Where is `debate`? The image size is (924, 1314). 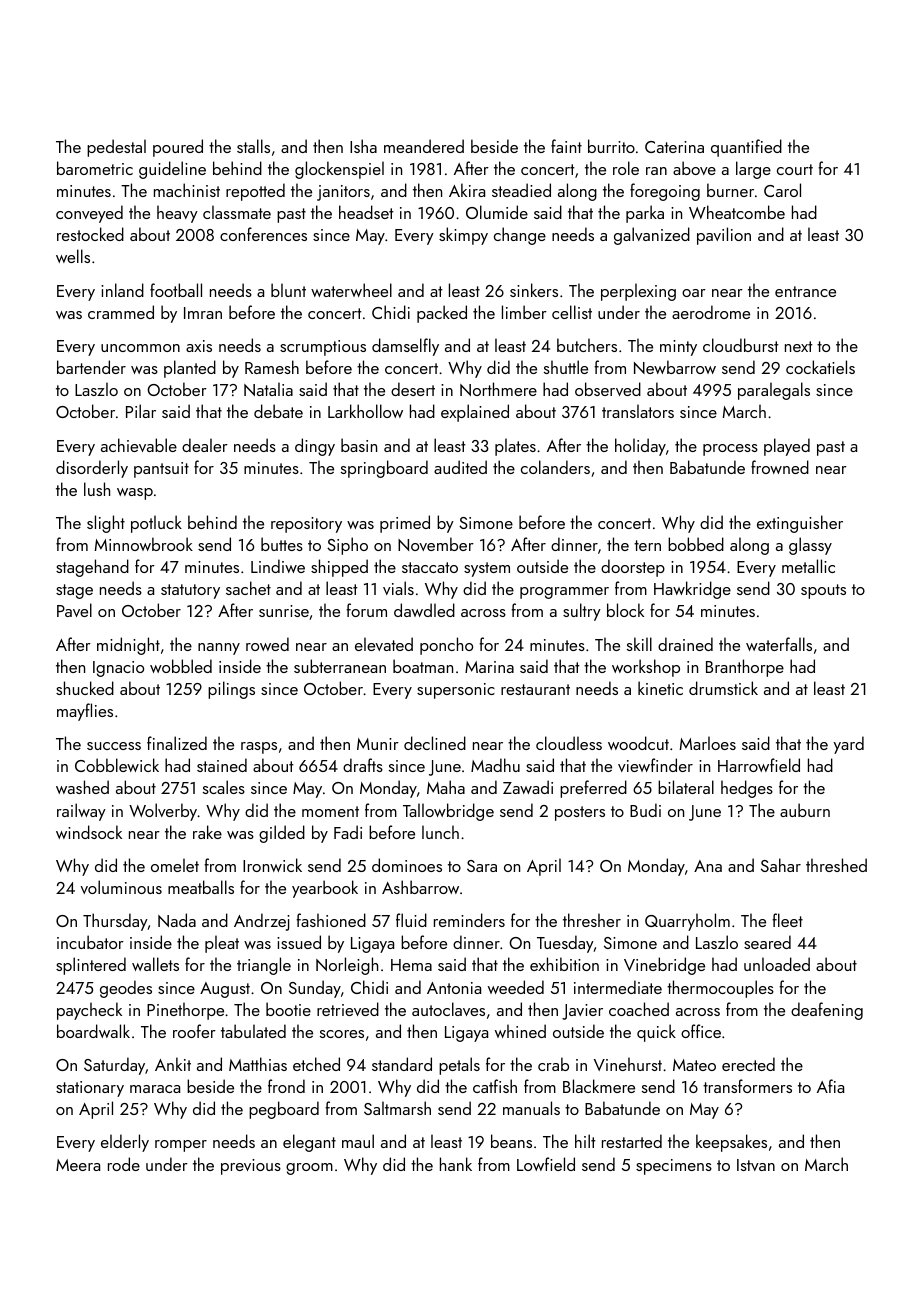
debate is located at coordinates (278, 411).
